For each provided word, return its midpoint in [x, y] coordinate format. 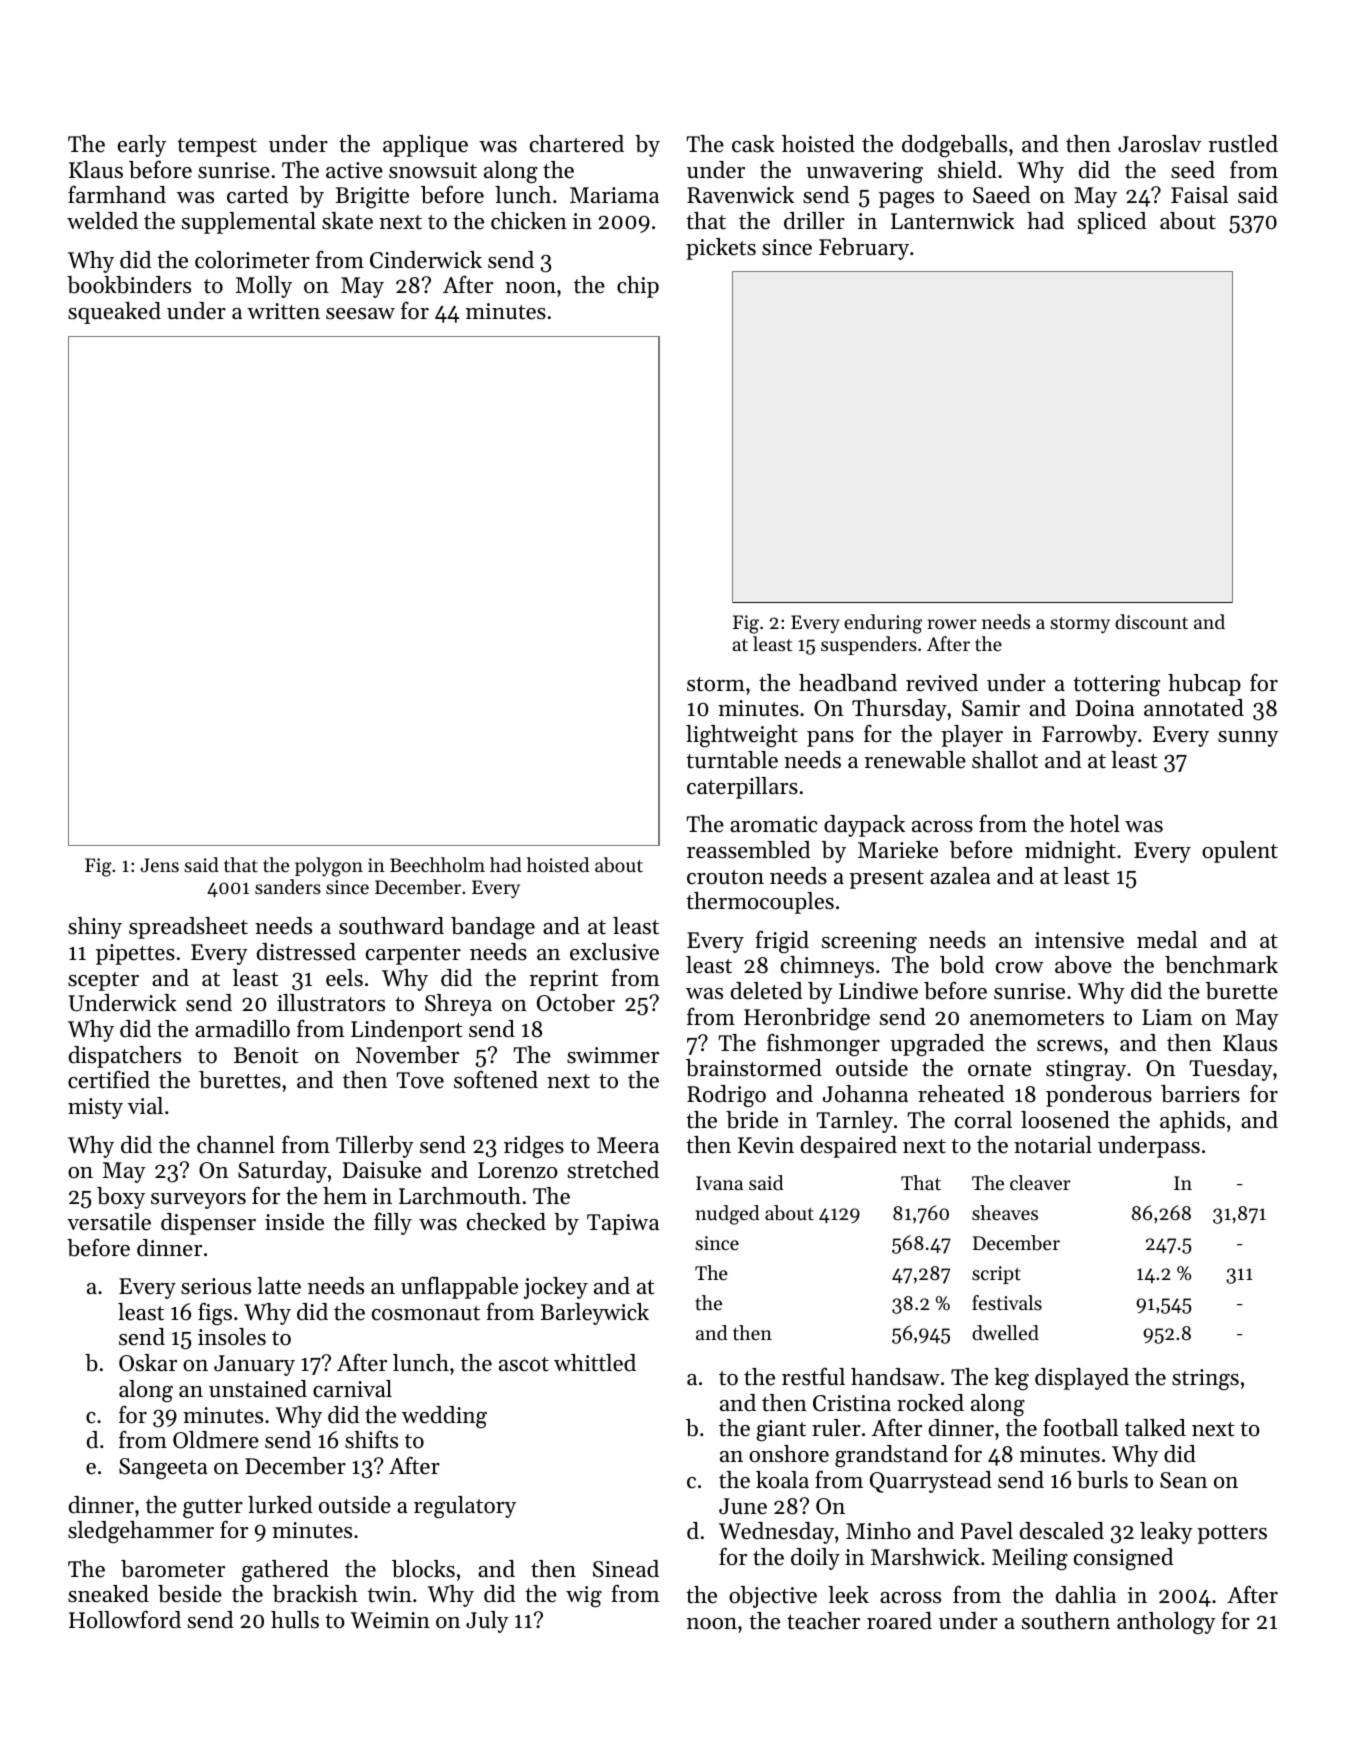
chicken [529, 221]
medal [1167, 940]
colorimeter [252, 260]
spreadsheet [188, 928]
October [576, 1003]
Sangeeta [163, 1468]
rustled [1243, 144]
